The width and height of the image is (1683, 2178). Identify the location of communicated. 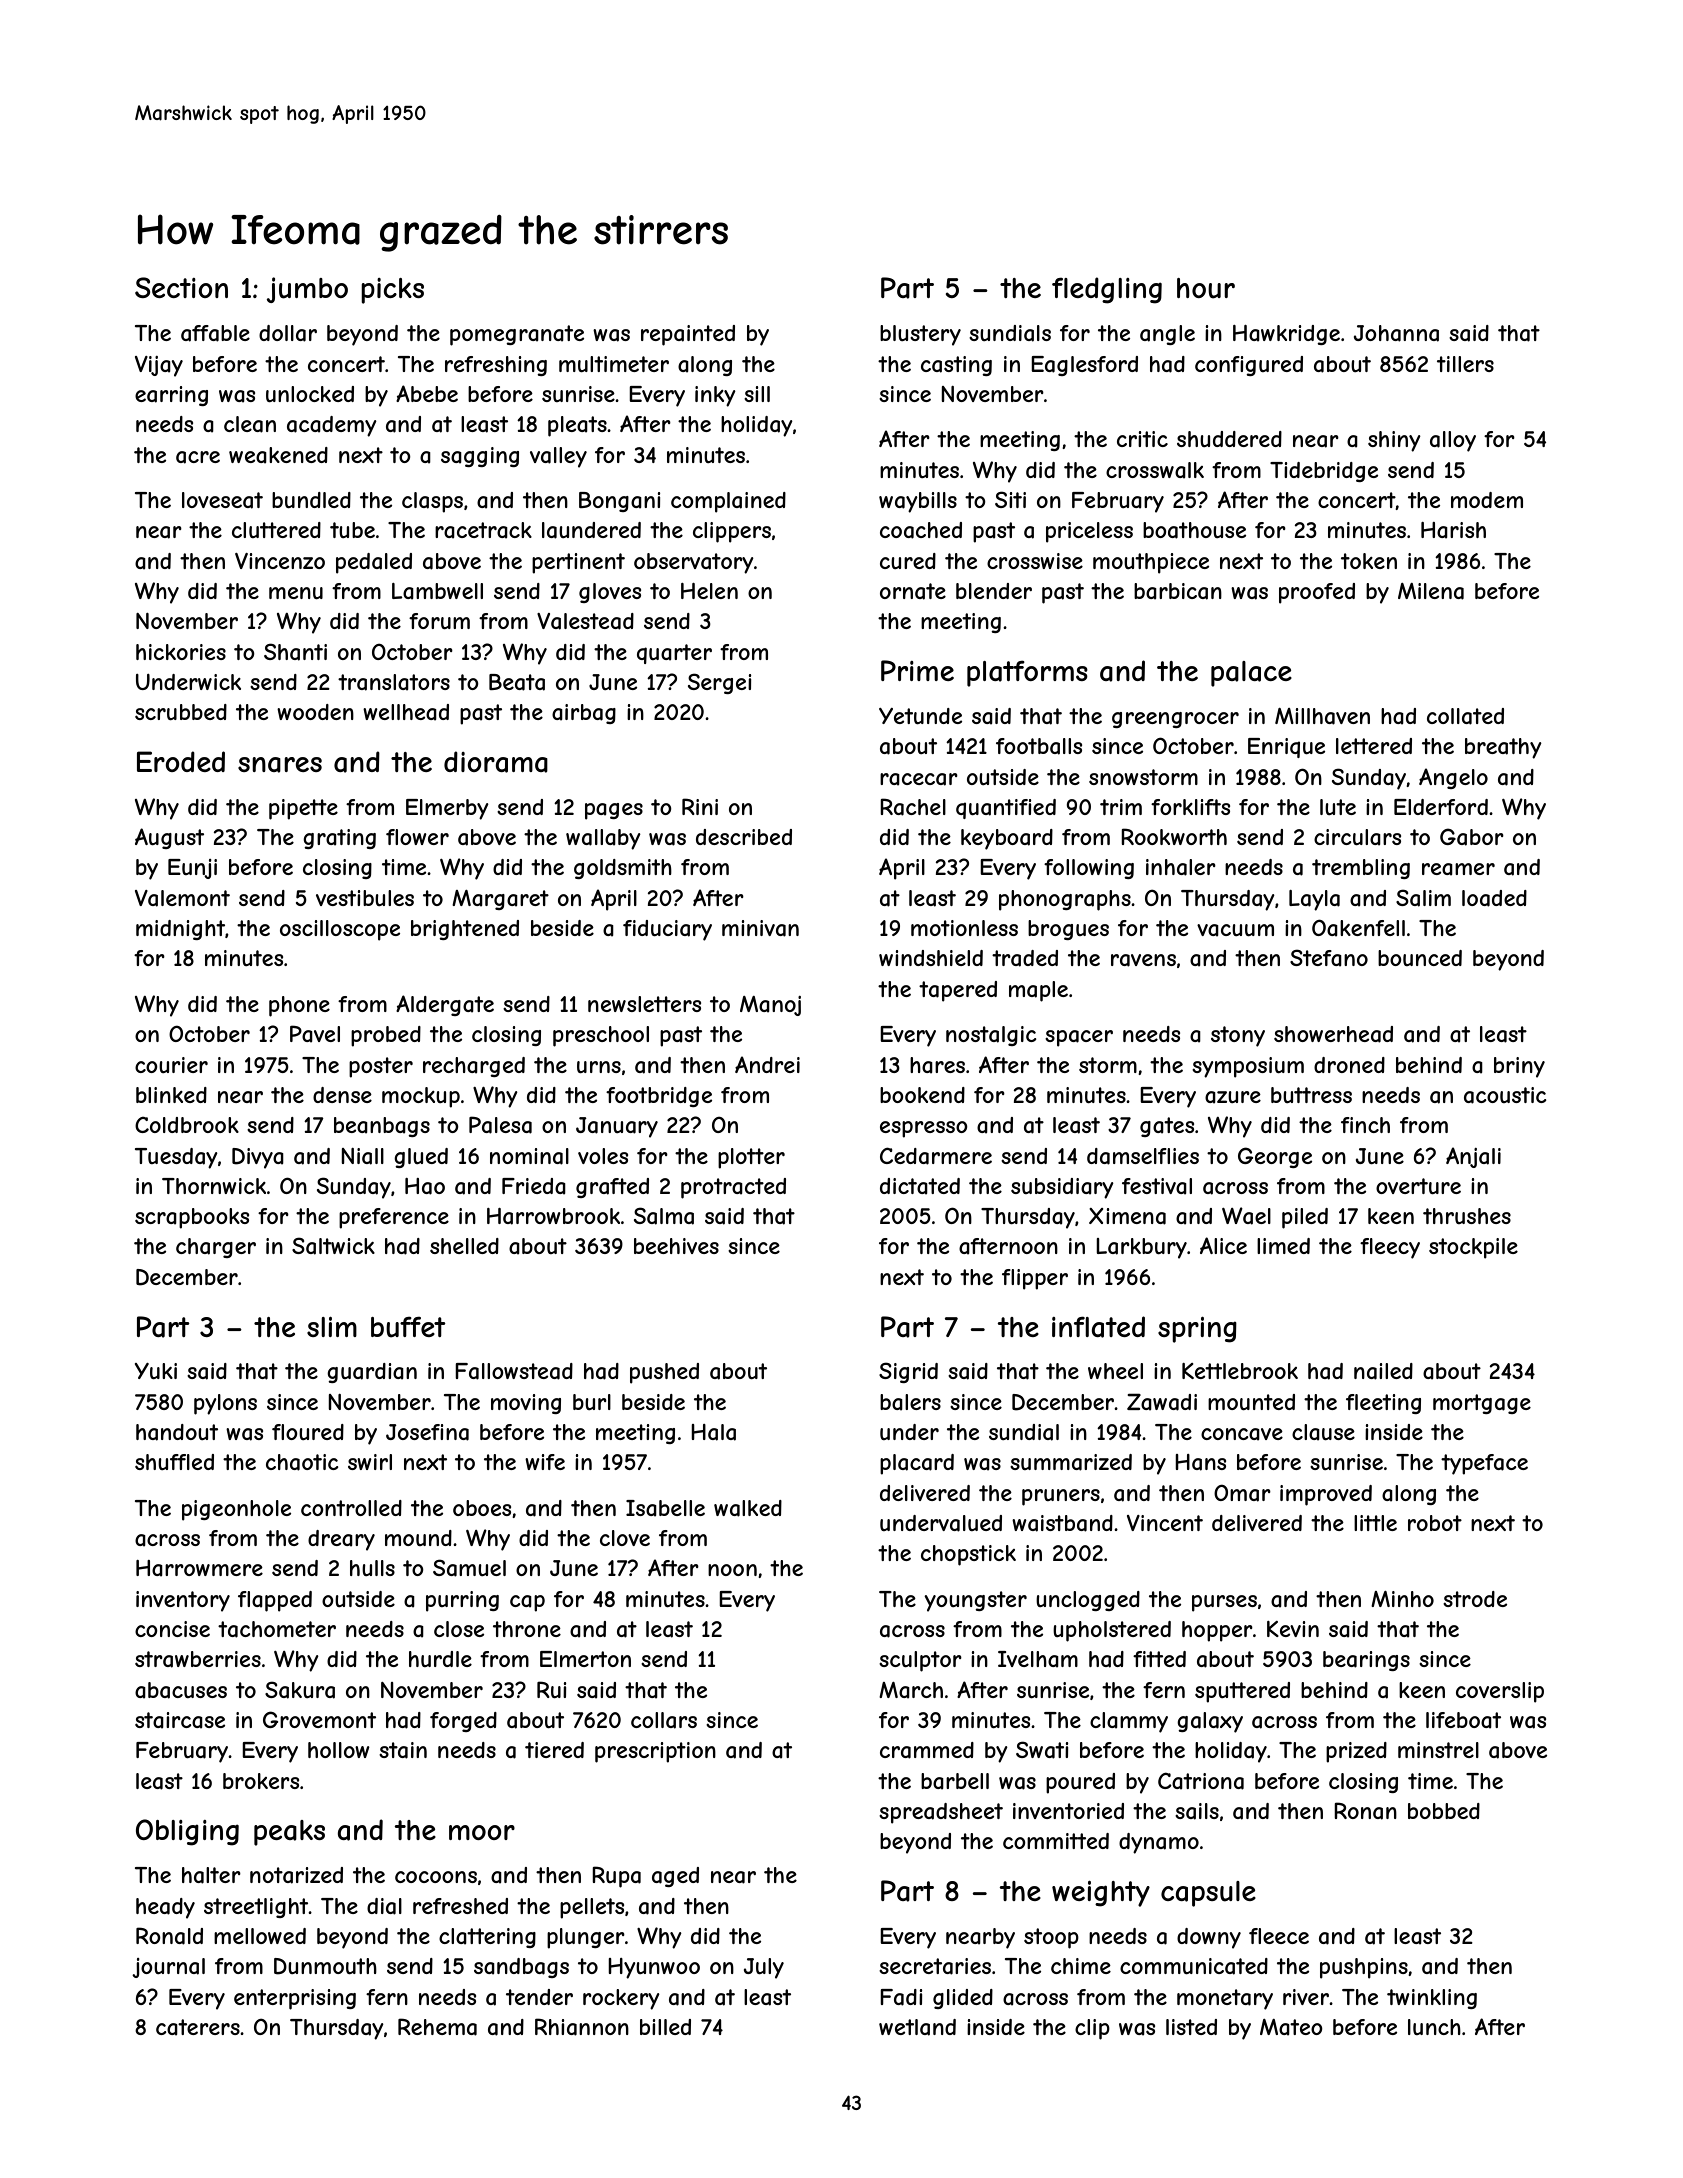
(1194, 1966).
